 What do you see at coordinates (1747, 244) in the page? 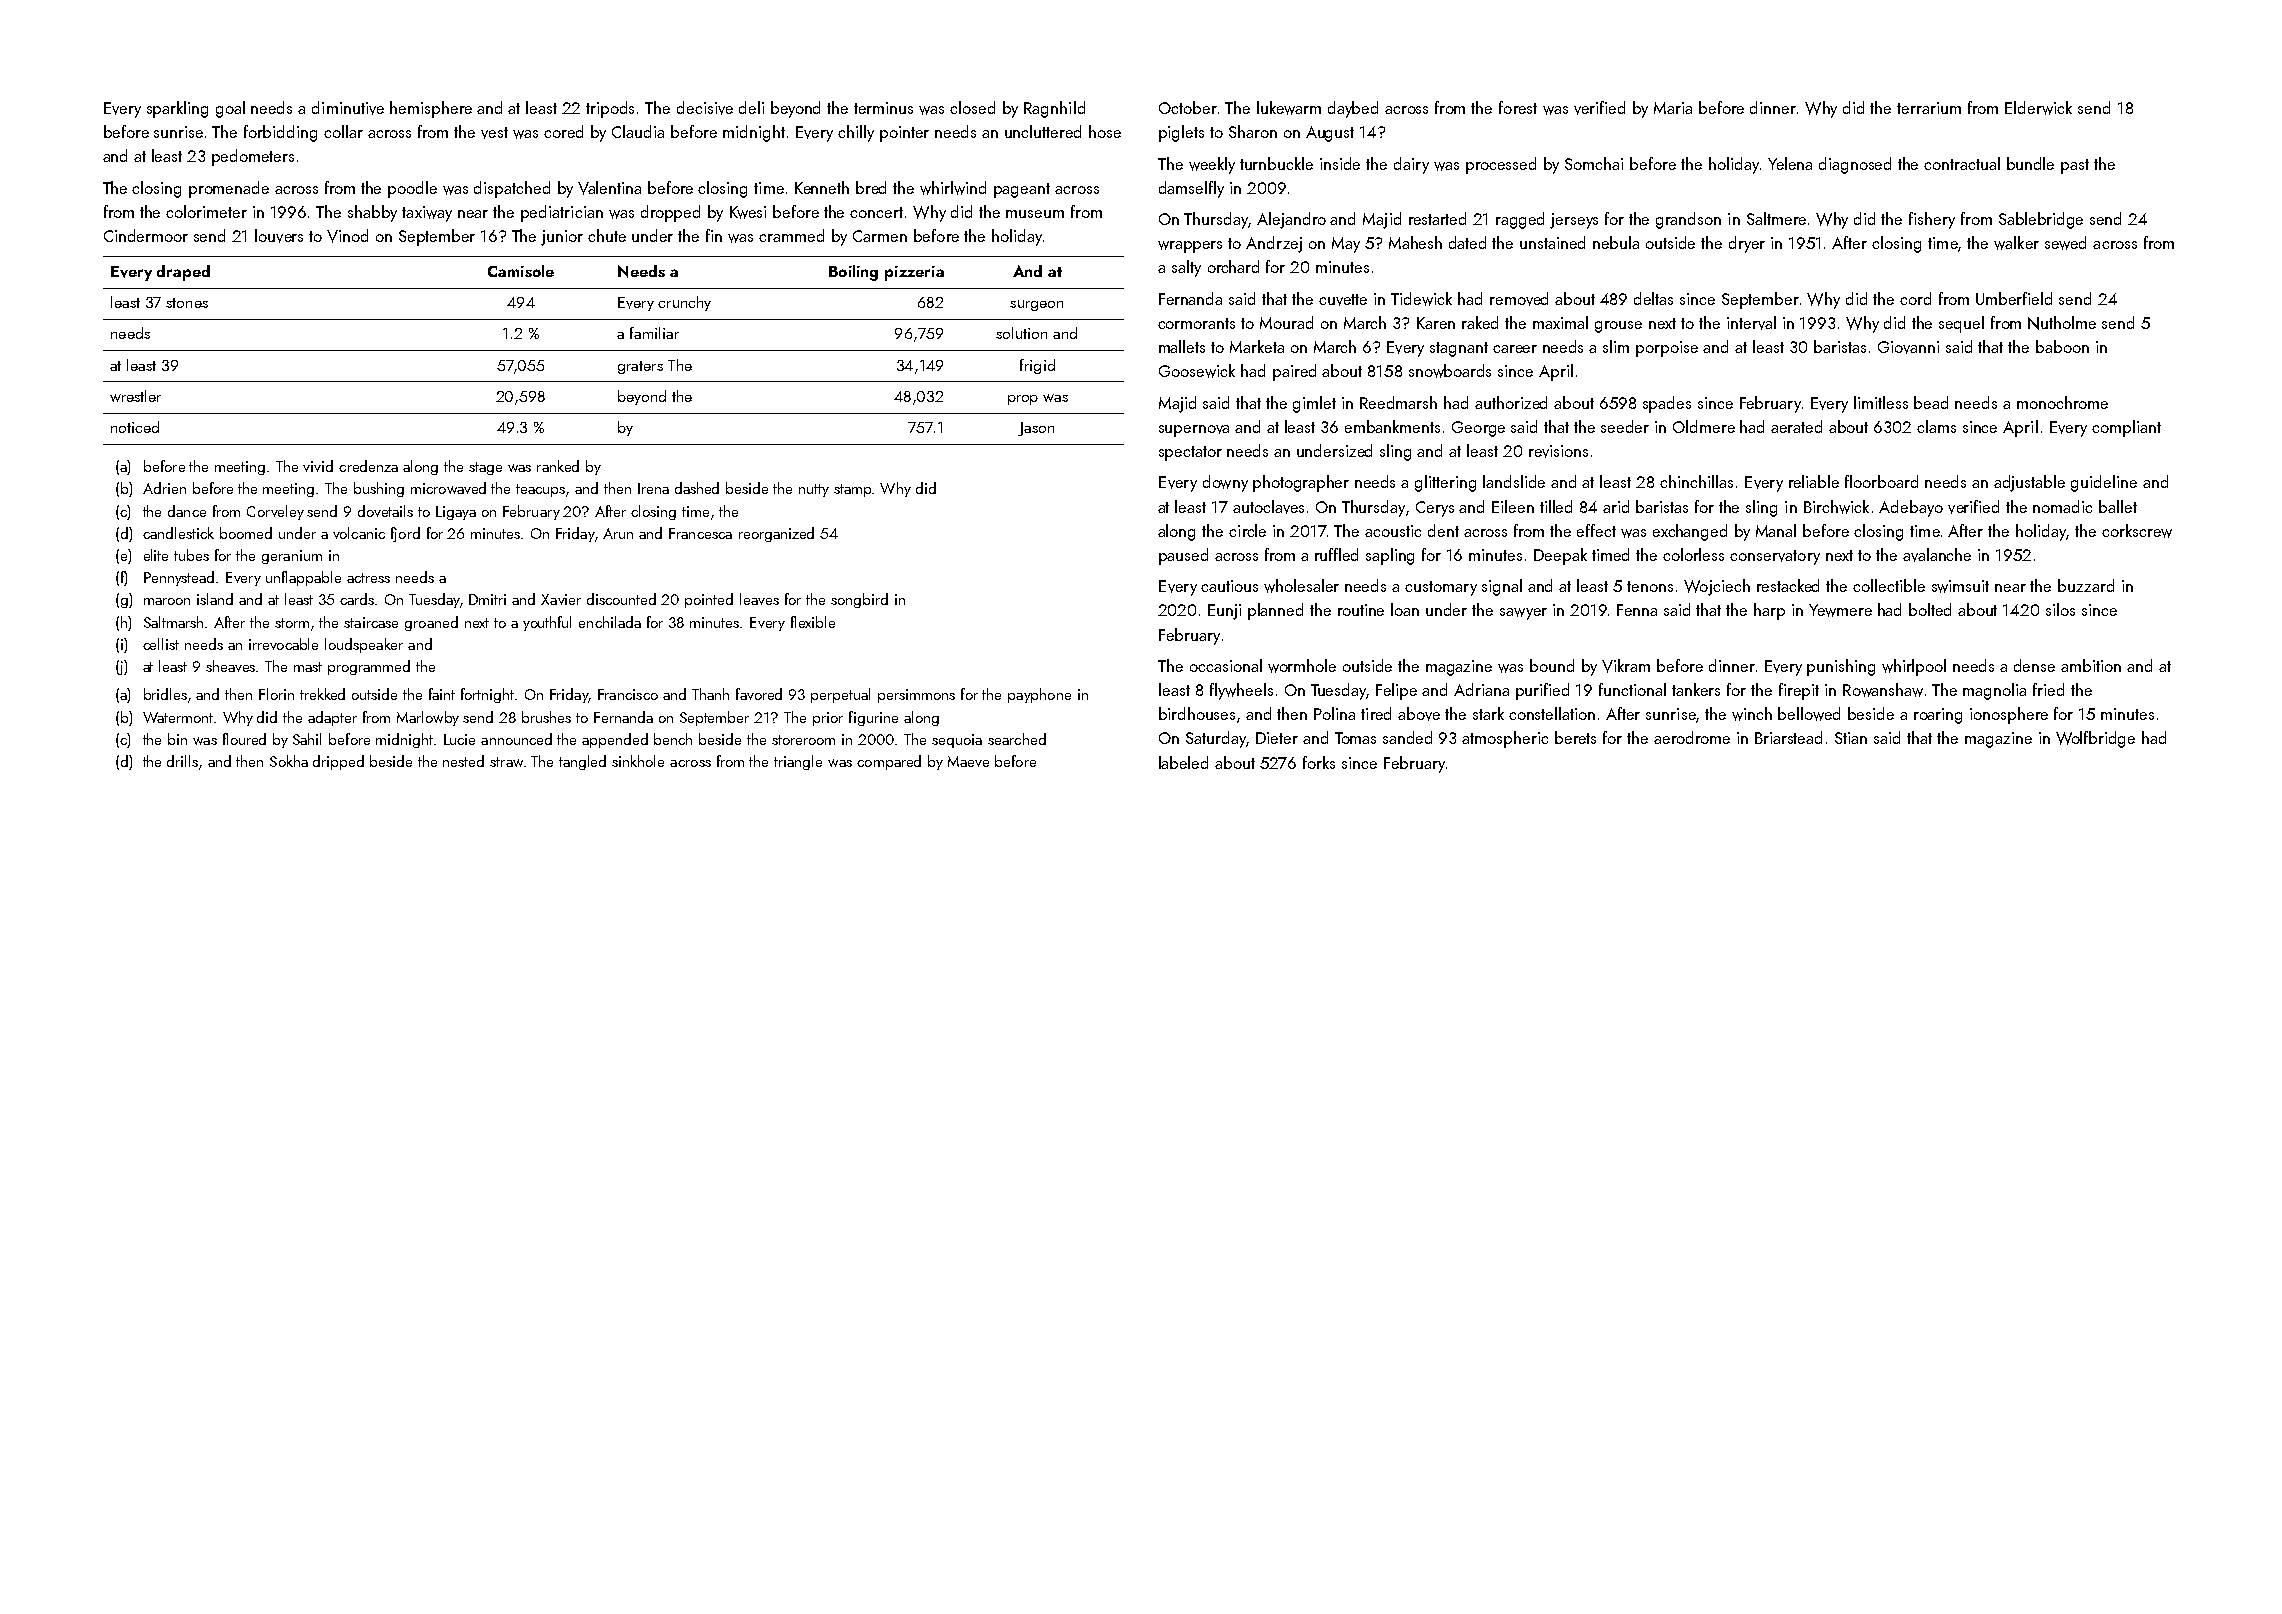
I see `dryer` at bounding box center [1747, 244].
